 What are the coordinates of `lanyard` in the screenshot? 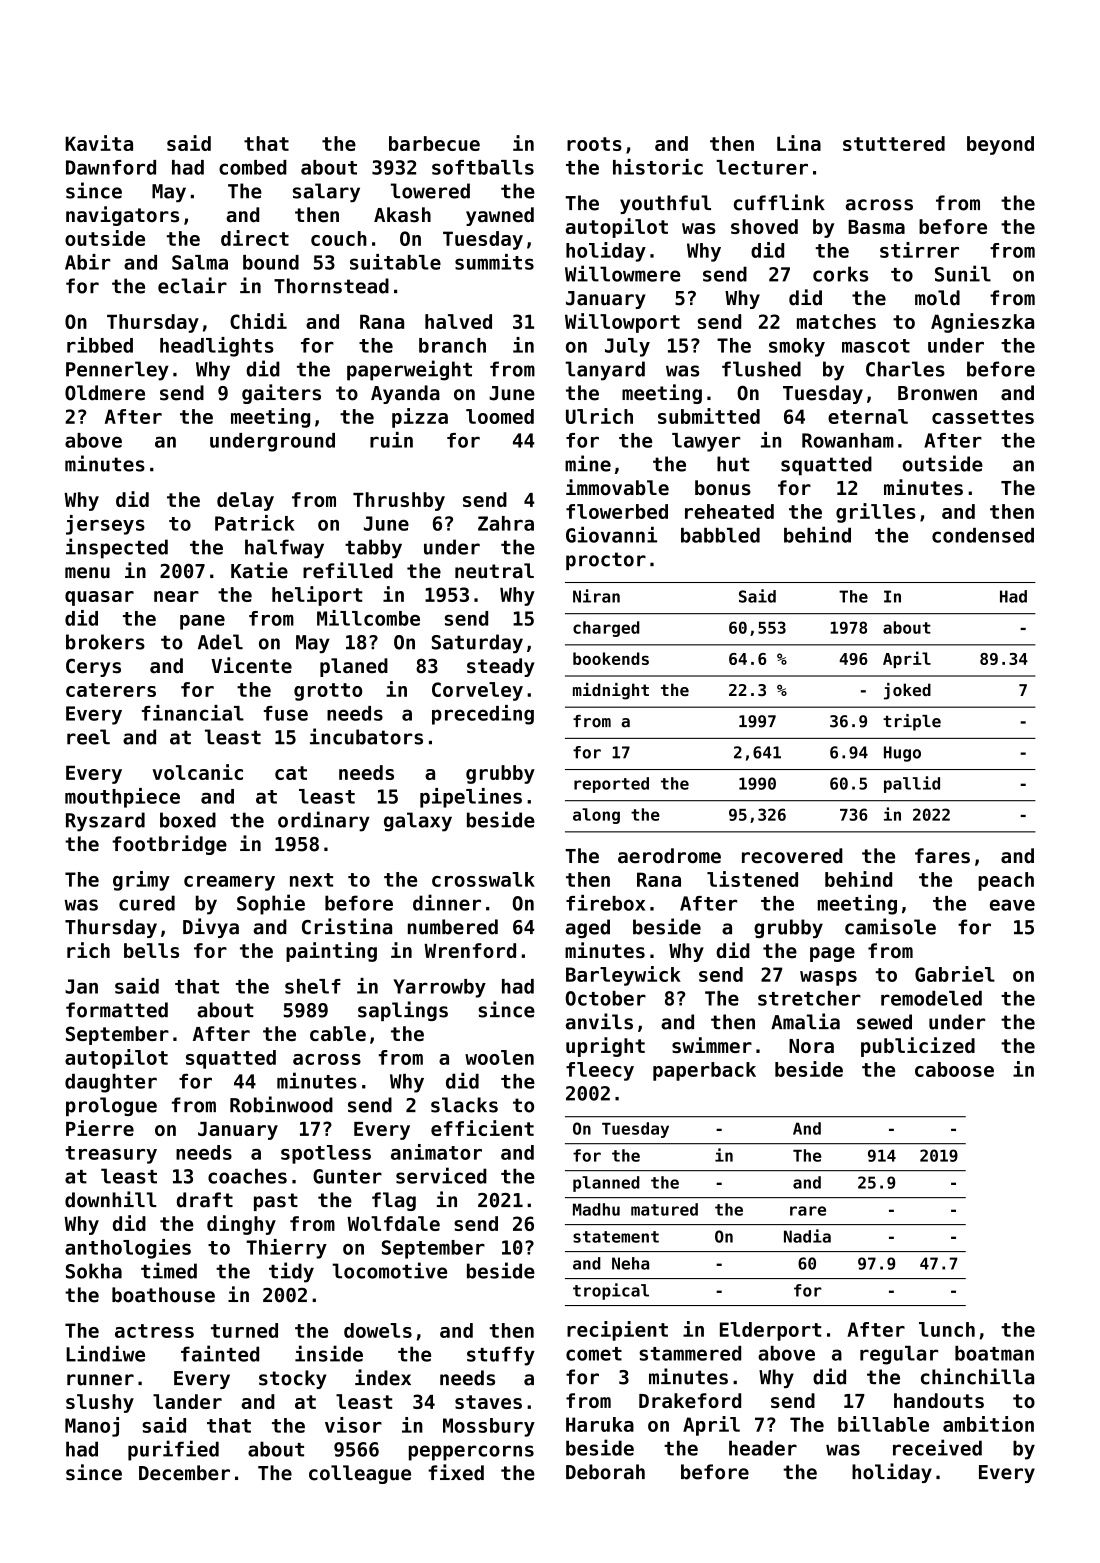 It's located at (605, 371).
